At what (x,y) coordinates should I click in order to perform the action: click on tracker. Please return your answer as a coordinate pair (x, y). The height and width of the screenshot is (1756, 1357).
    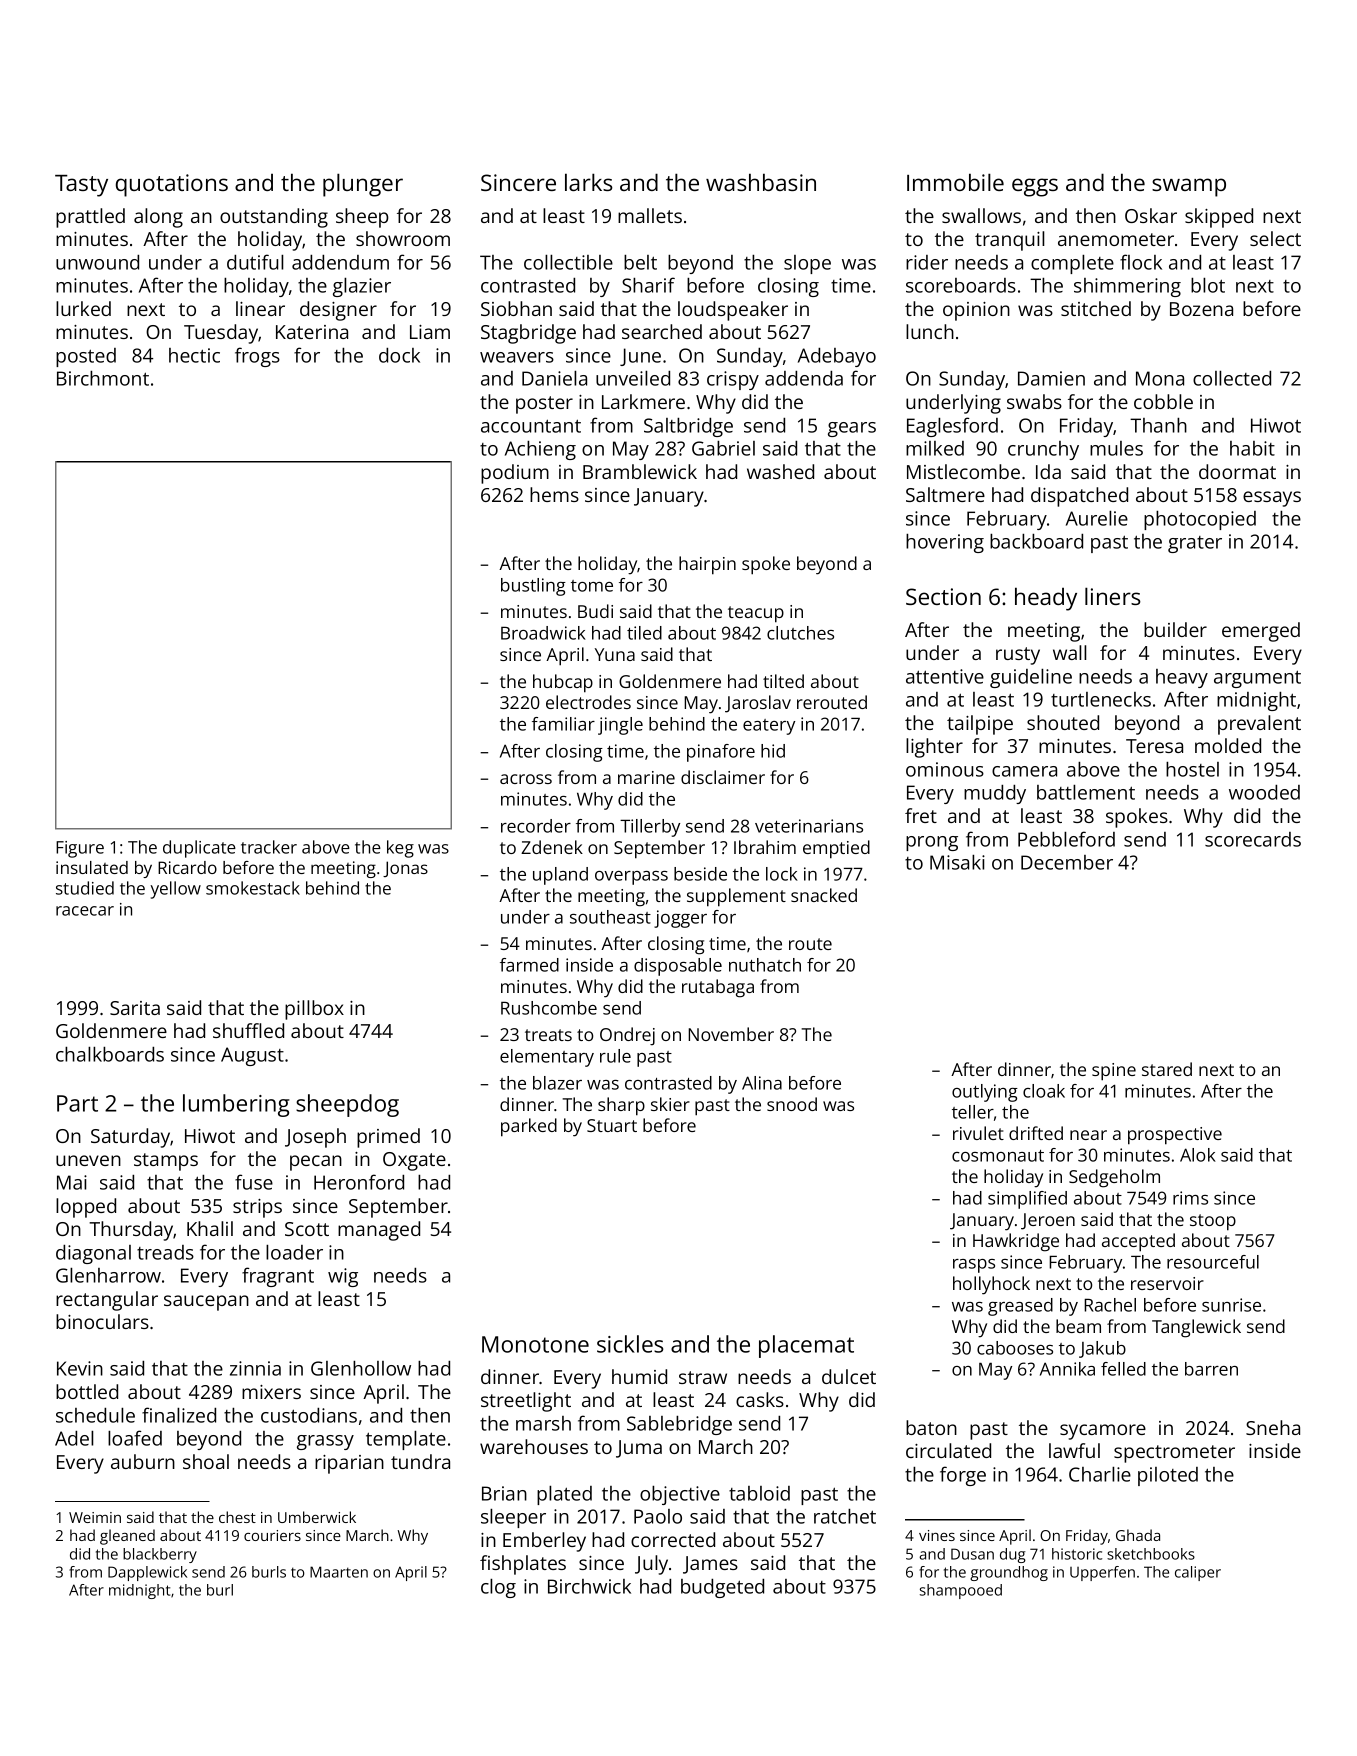
    Looking at the image, I should click on (269, 847).
